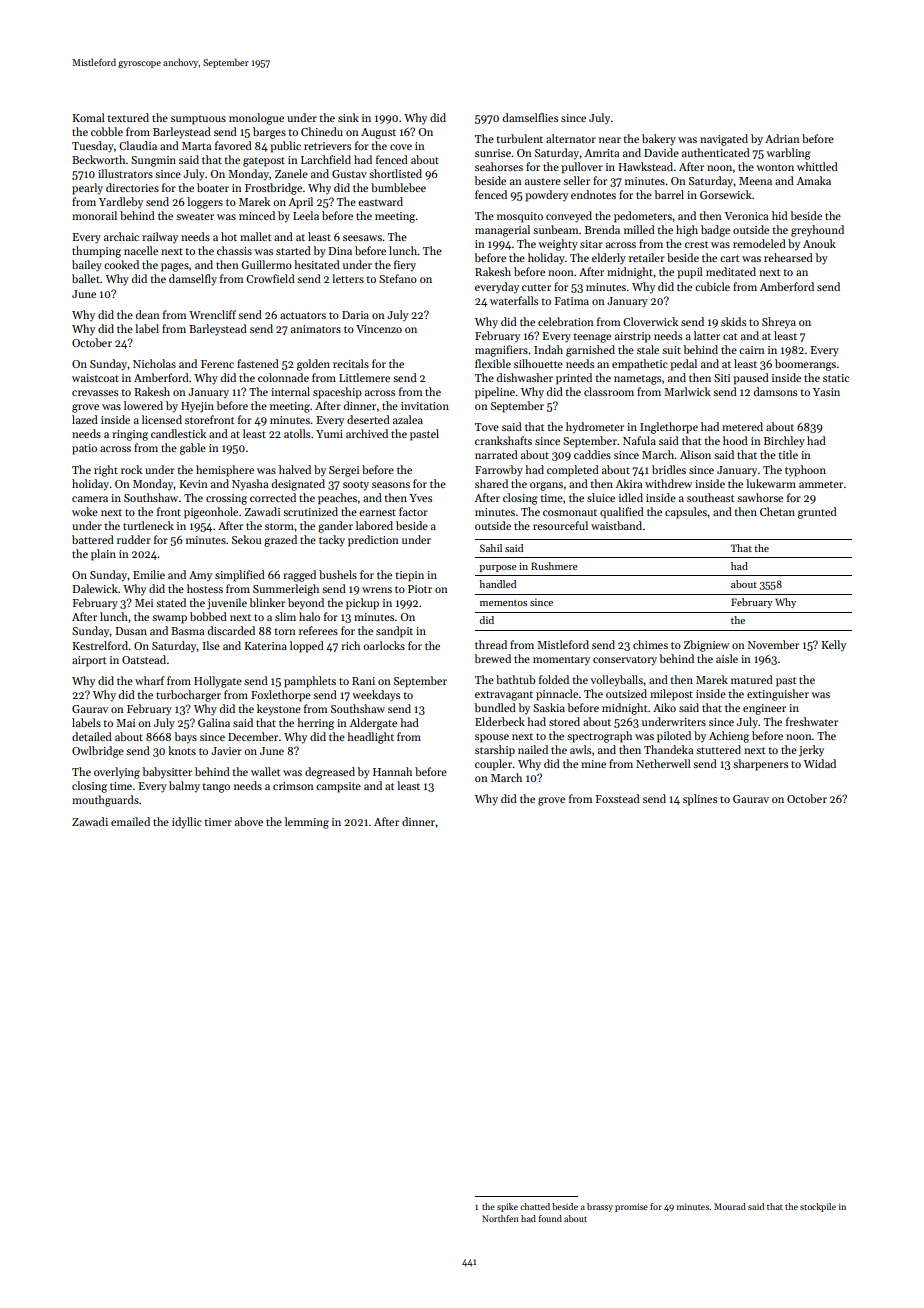 The height and width of the image is (1308, 924). I want to click on conservatory, so click(625, 661).
